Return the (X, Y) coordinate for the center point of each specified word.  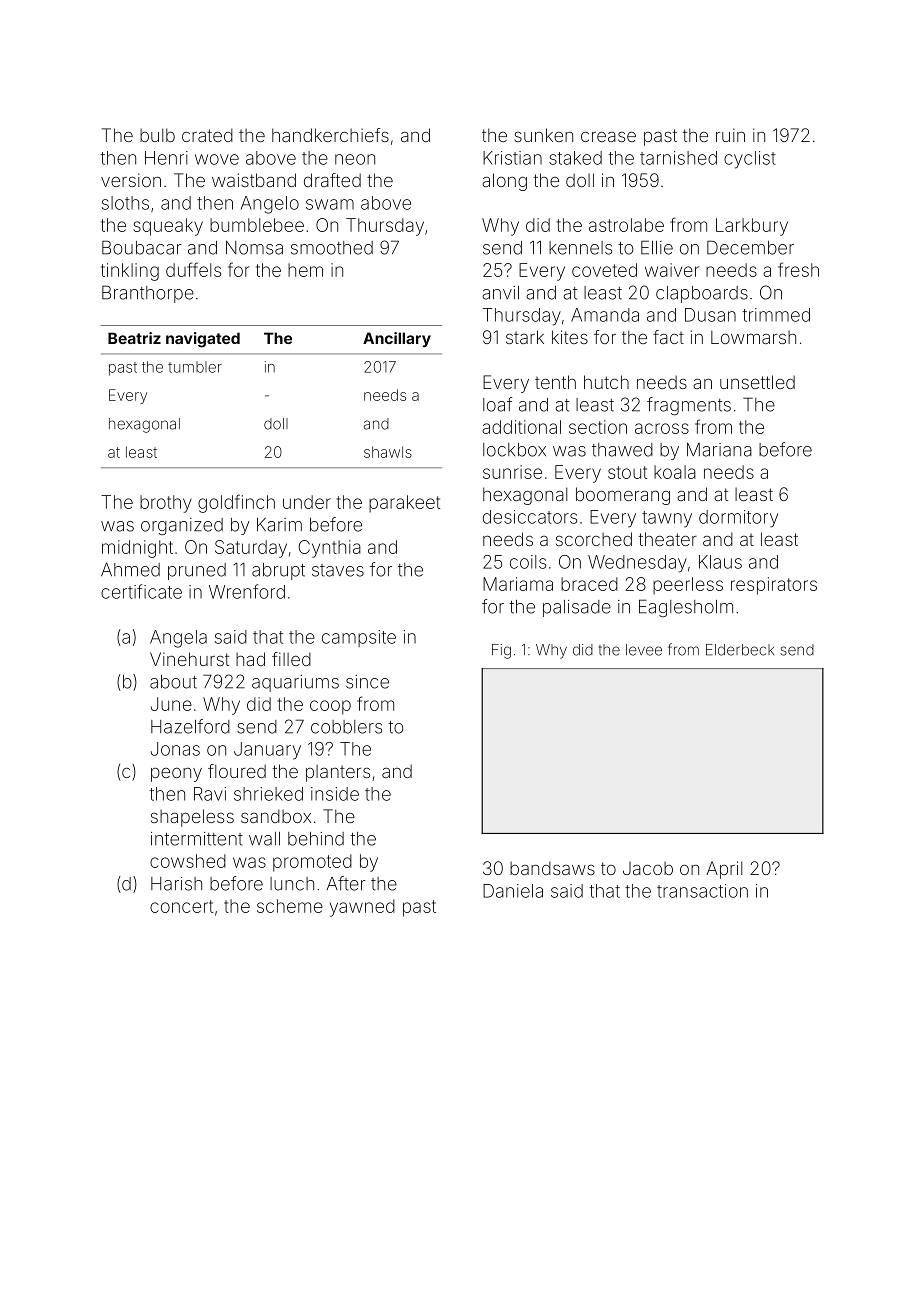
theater (668, 539)
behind (316, 839)
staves (338, 570)
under (307, 502)
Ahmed (130, 570)
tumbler (195, 367)
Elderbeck (740, 650)
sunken (543, 135)
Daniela (513, 891)
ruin (730, 135)
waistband (254, 180)
